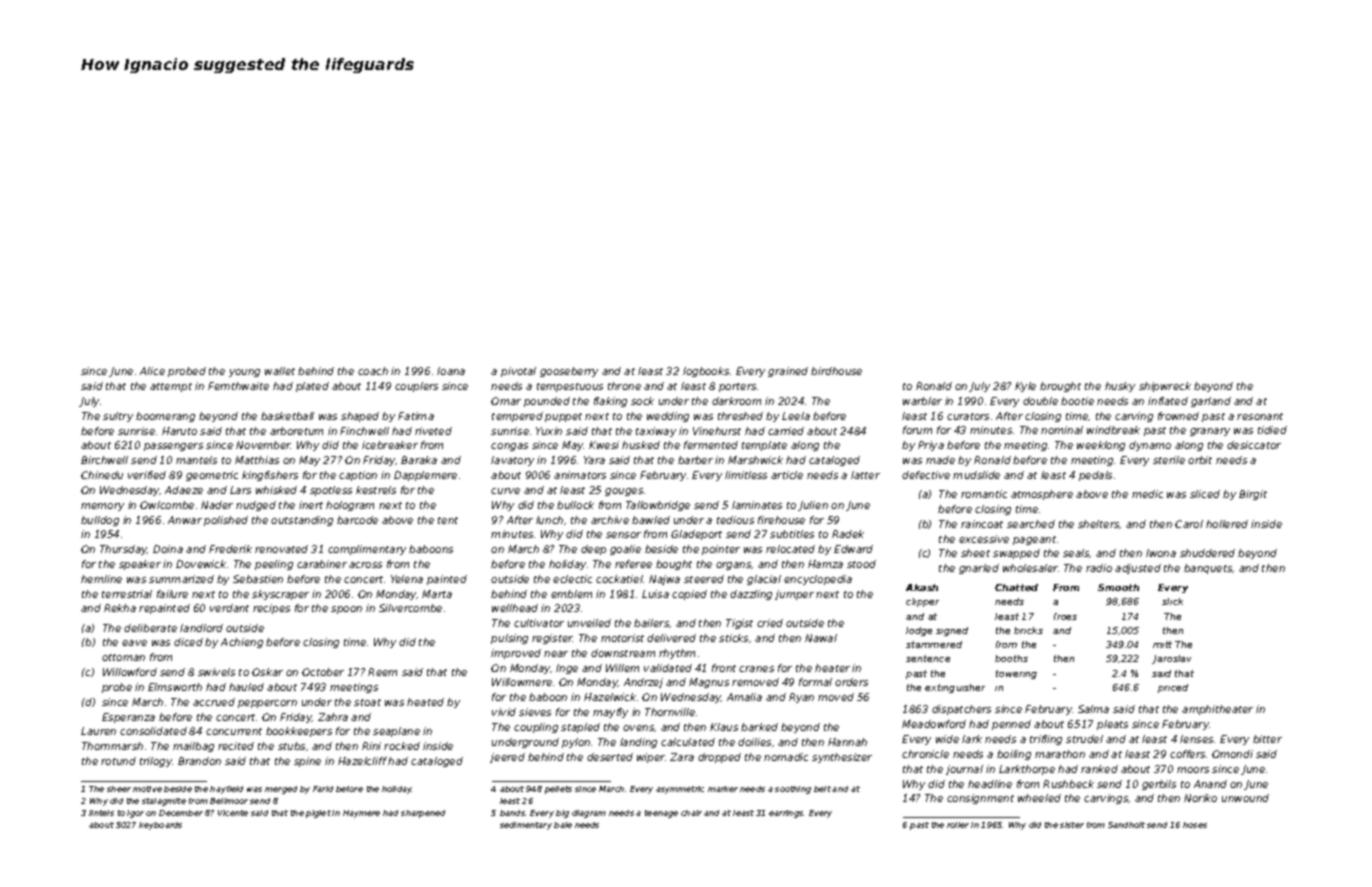 This screenshot has width=1372, height=887. I want to click on tedious, so click(735, 520).
